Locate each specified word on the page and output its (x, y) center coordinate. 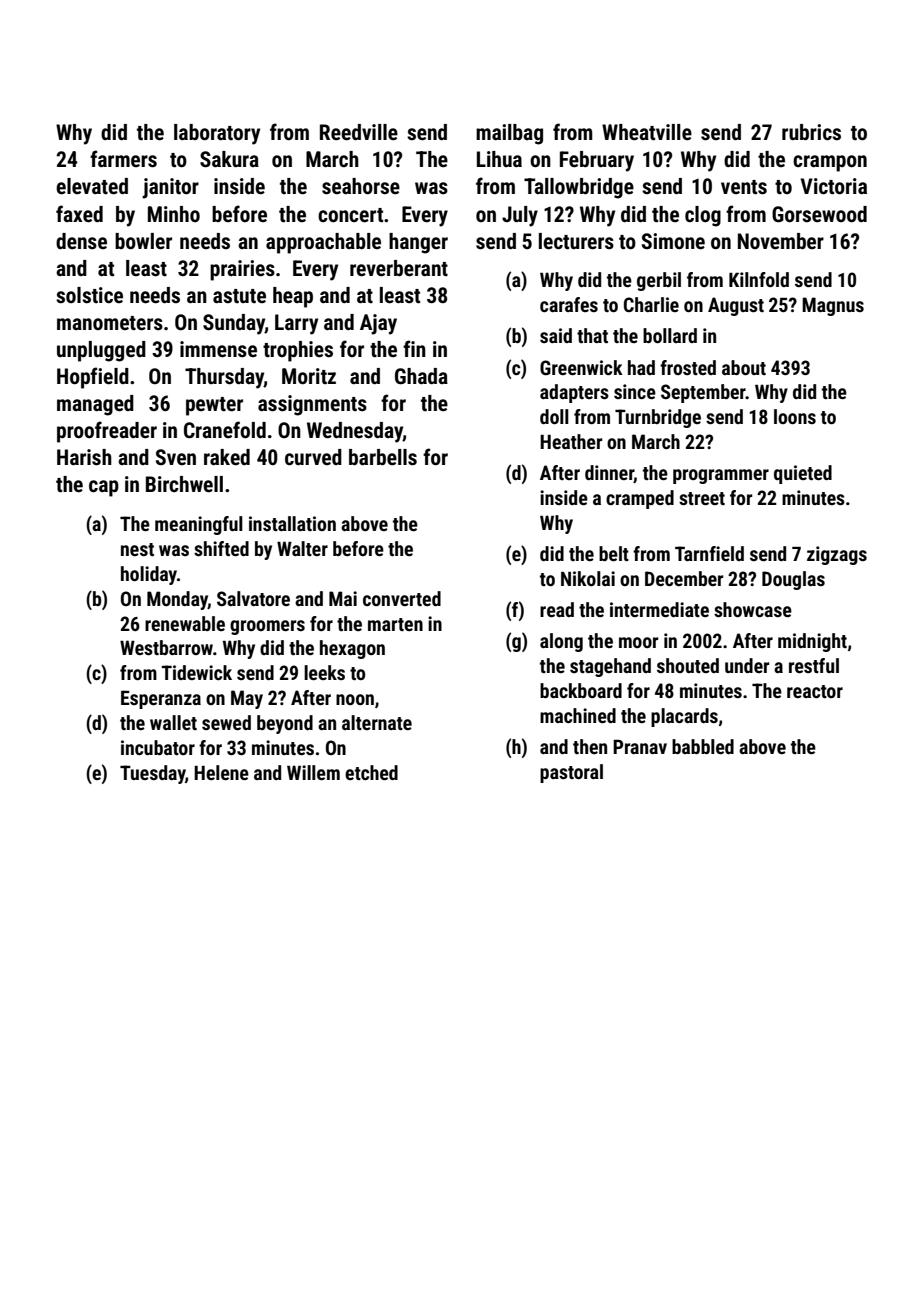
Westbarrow (166, 647)
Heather (571, 441)
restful (814, 665)
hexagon (352, 649)
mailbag (509, 134)
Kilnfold (759, 279)
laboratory (217, 134)
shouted (688, 665)
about (744, 367)
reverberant (399, 268)
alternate (377, 722)
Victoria (833, 186)
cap (104, 488)
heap (293, 297)
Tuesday (152, 774)
